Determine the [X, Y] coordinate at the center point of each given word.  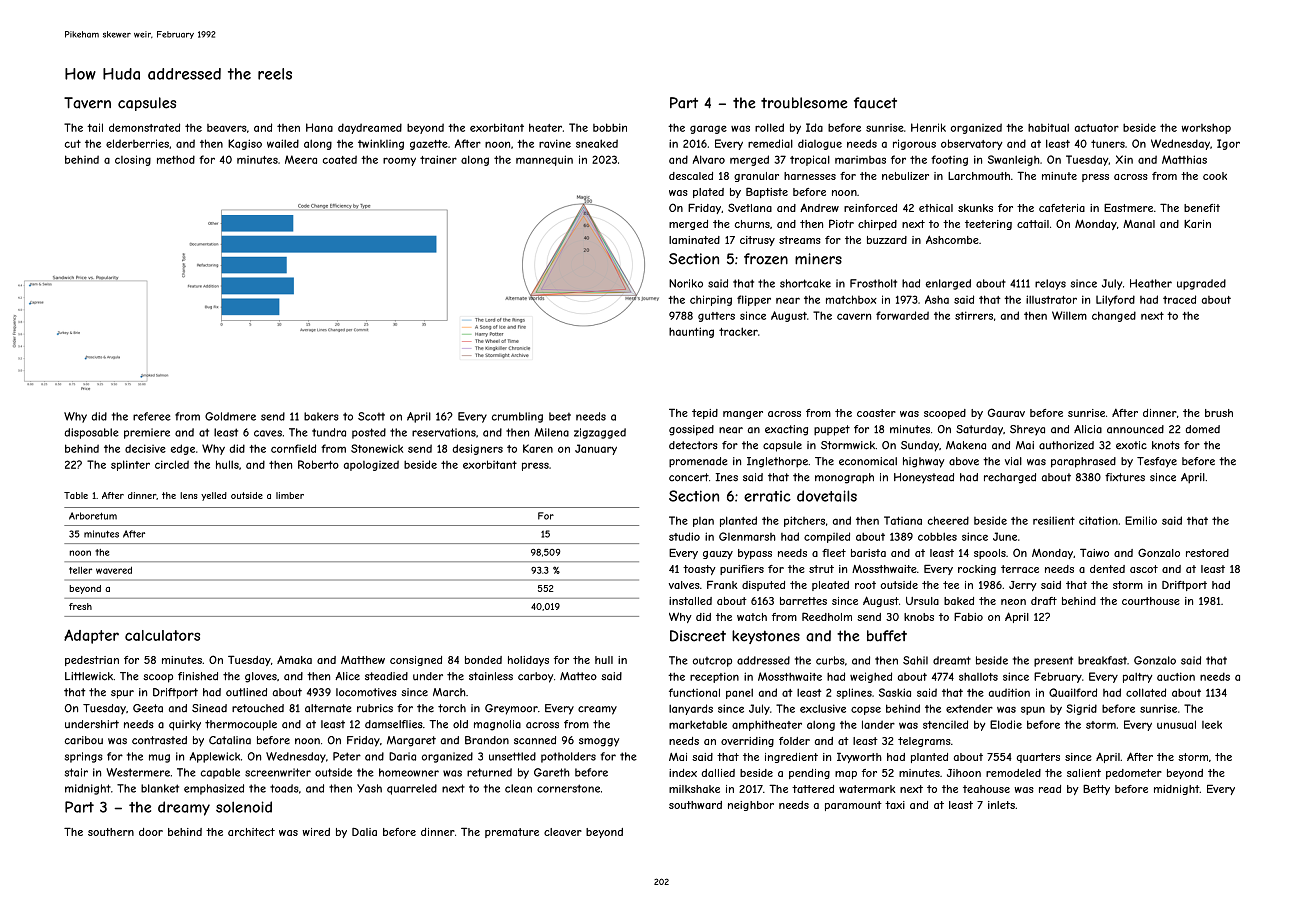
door [151, 832]
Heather [1151, 283]
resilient [1054, 520]
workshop [1206, 128]
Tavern [87, 103]
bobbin [610, 127]
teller [80, 570]
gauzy [718, 555]
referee [152, 416]
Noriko [686, 283]
